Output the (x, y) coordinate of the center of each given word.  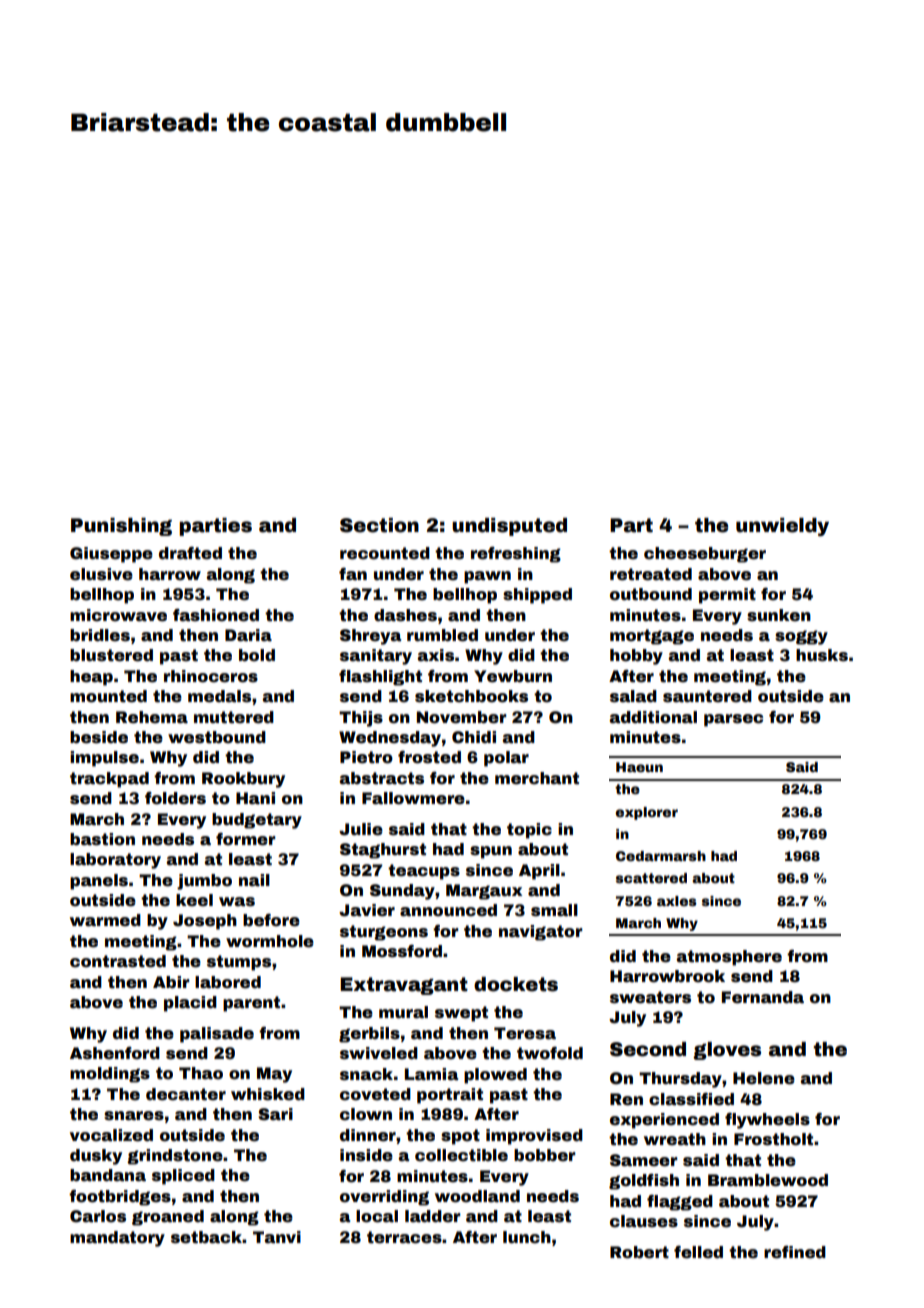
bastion (102, 839)
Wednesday (390, 739)
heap (91, 678)
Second (648, 1049)
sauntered (707, 696)
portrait (450, 1096)
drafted (190, 553)
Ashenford (115, 1053)
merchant (537, 778)
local (377, 1216)
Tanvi (277, 1237)
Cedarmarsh (661, 856)
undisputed (509, 527)
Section (379, 525)
